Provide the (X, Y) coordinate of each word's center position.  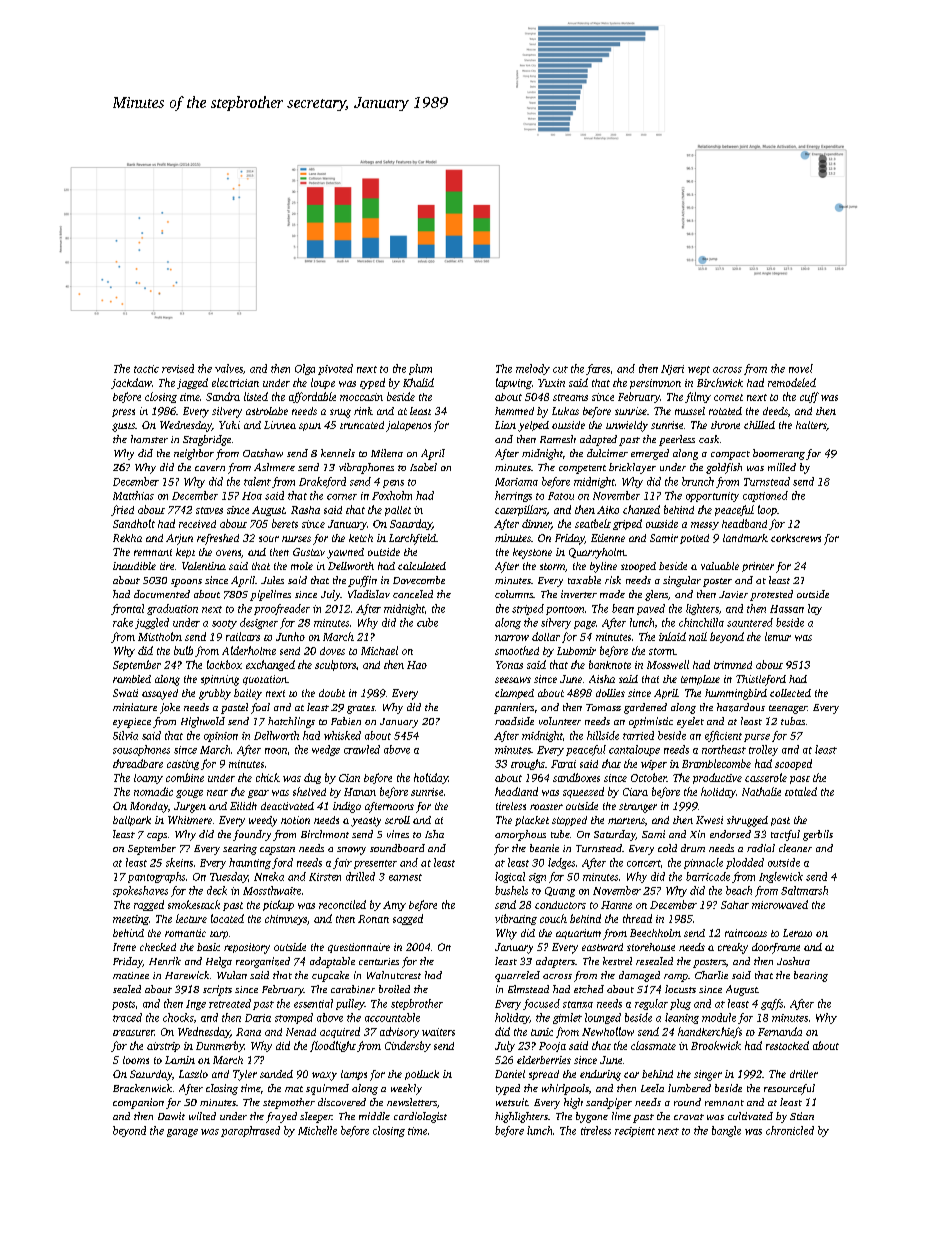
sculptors (335, 665)
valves (229, 368)
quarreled (517, 976)
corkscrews (796, 538)
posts (123, 1005)
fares (598, 369)
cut (560, 369)
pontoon (565, 610)
